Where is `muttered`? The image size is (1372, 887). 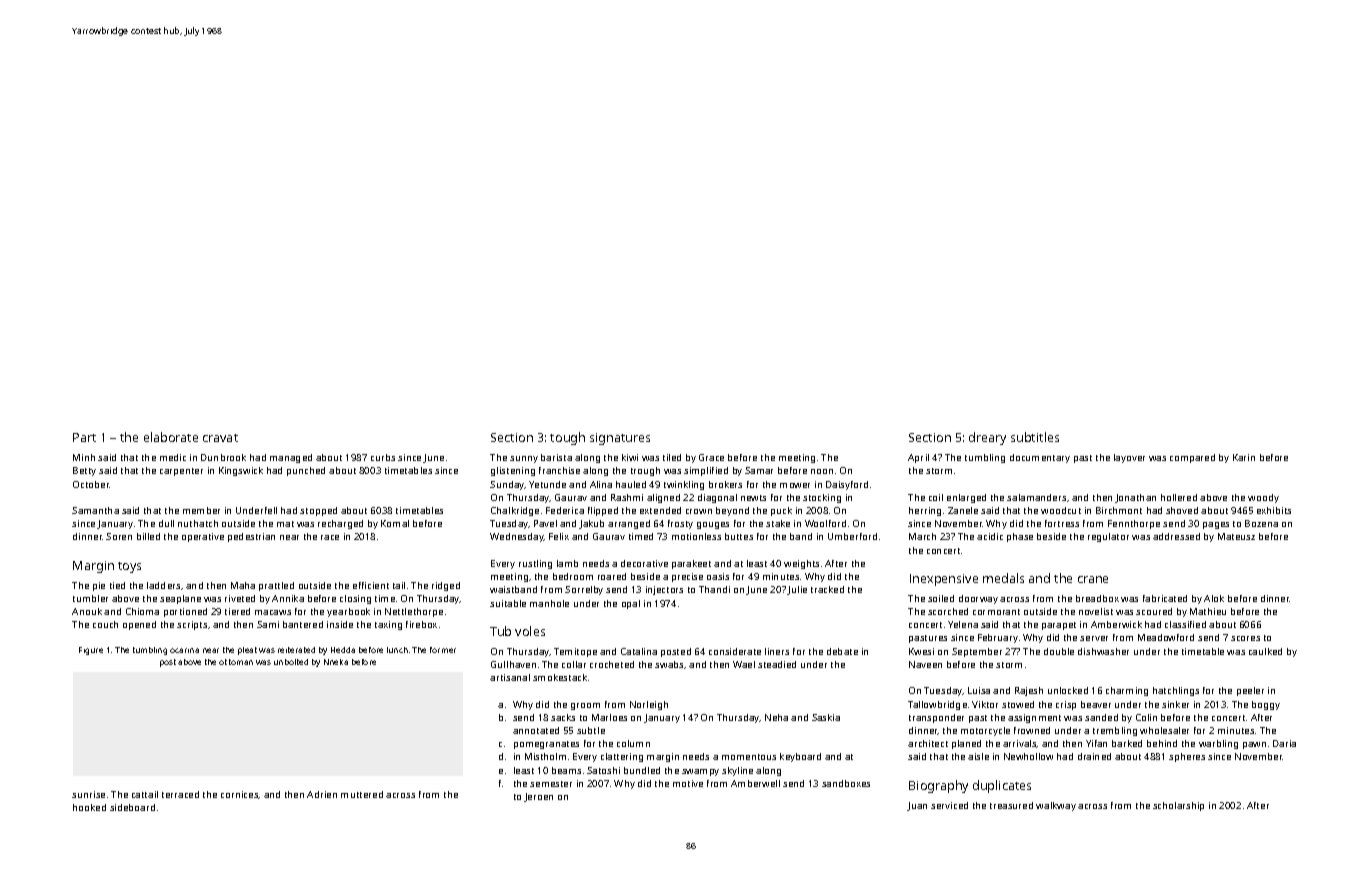
muttered is located at coordinates (362, 794).
